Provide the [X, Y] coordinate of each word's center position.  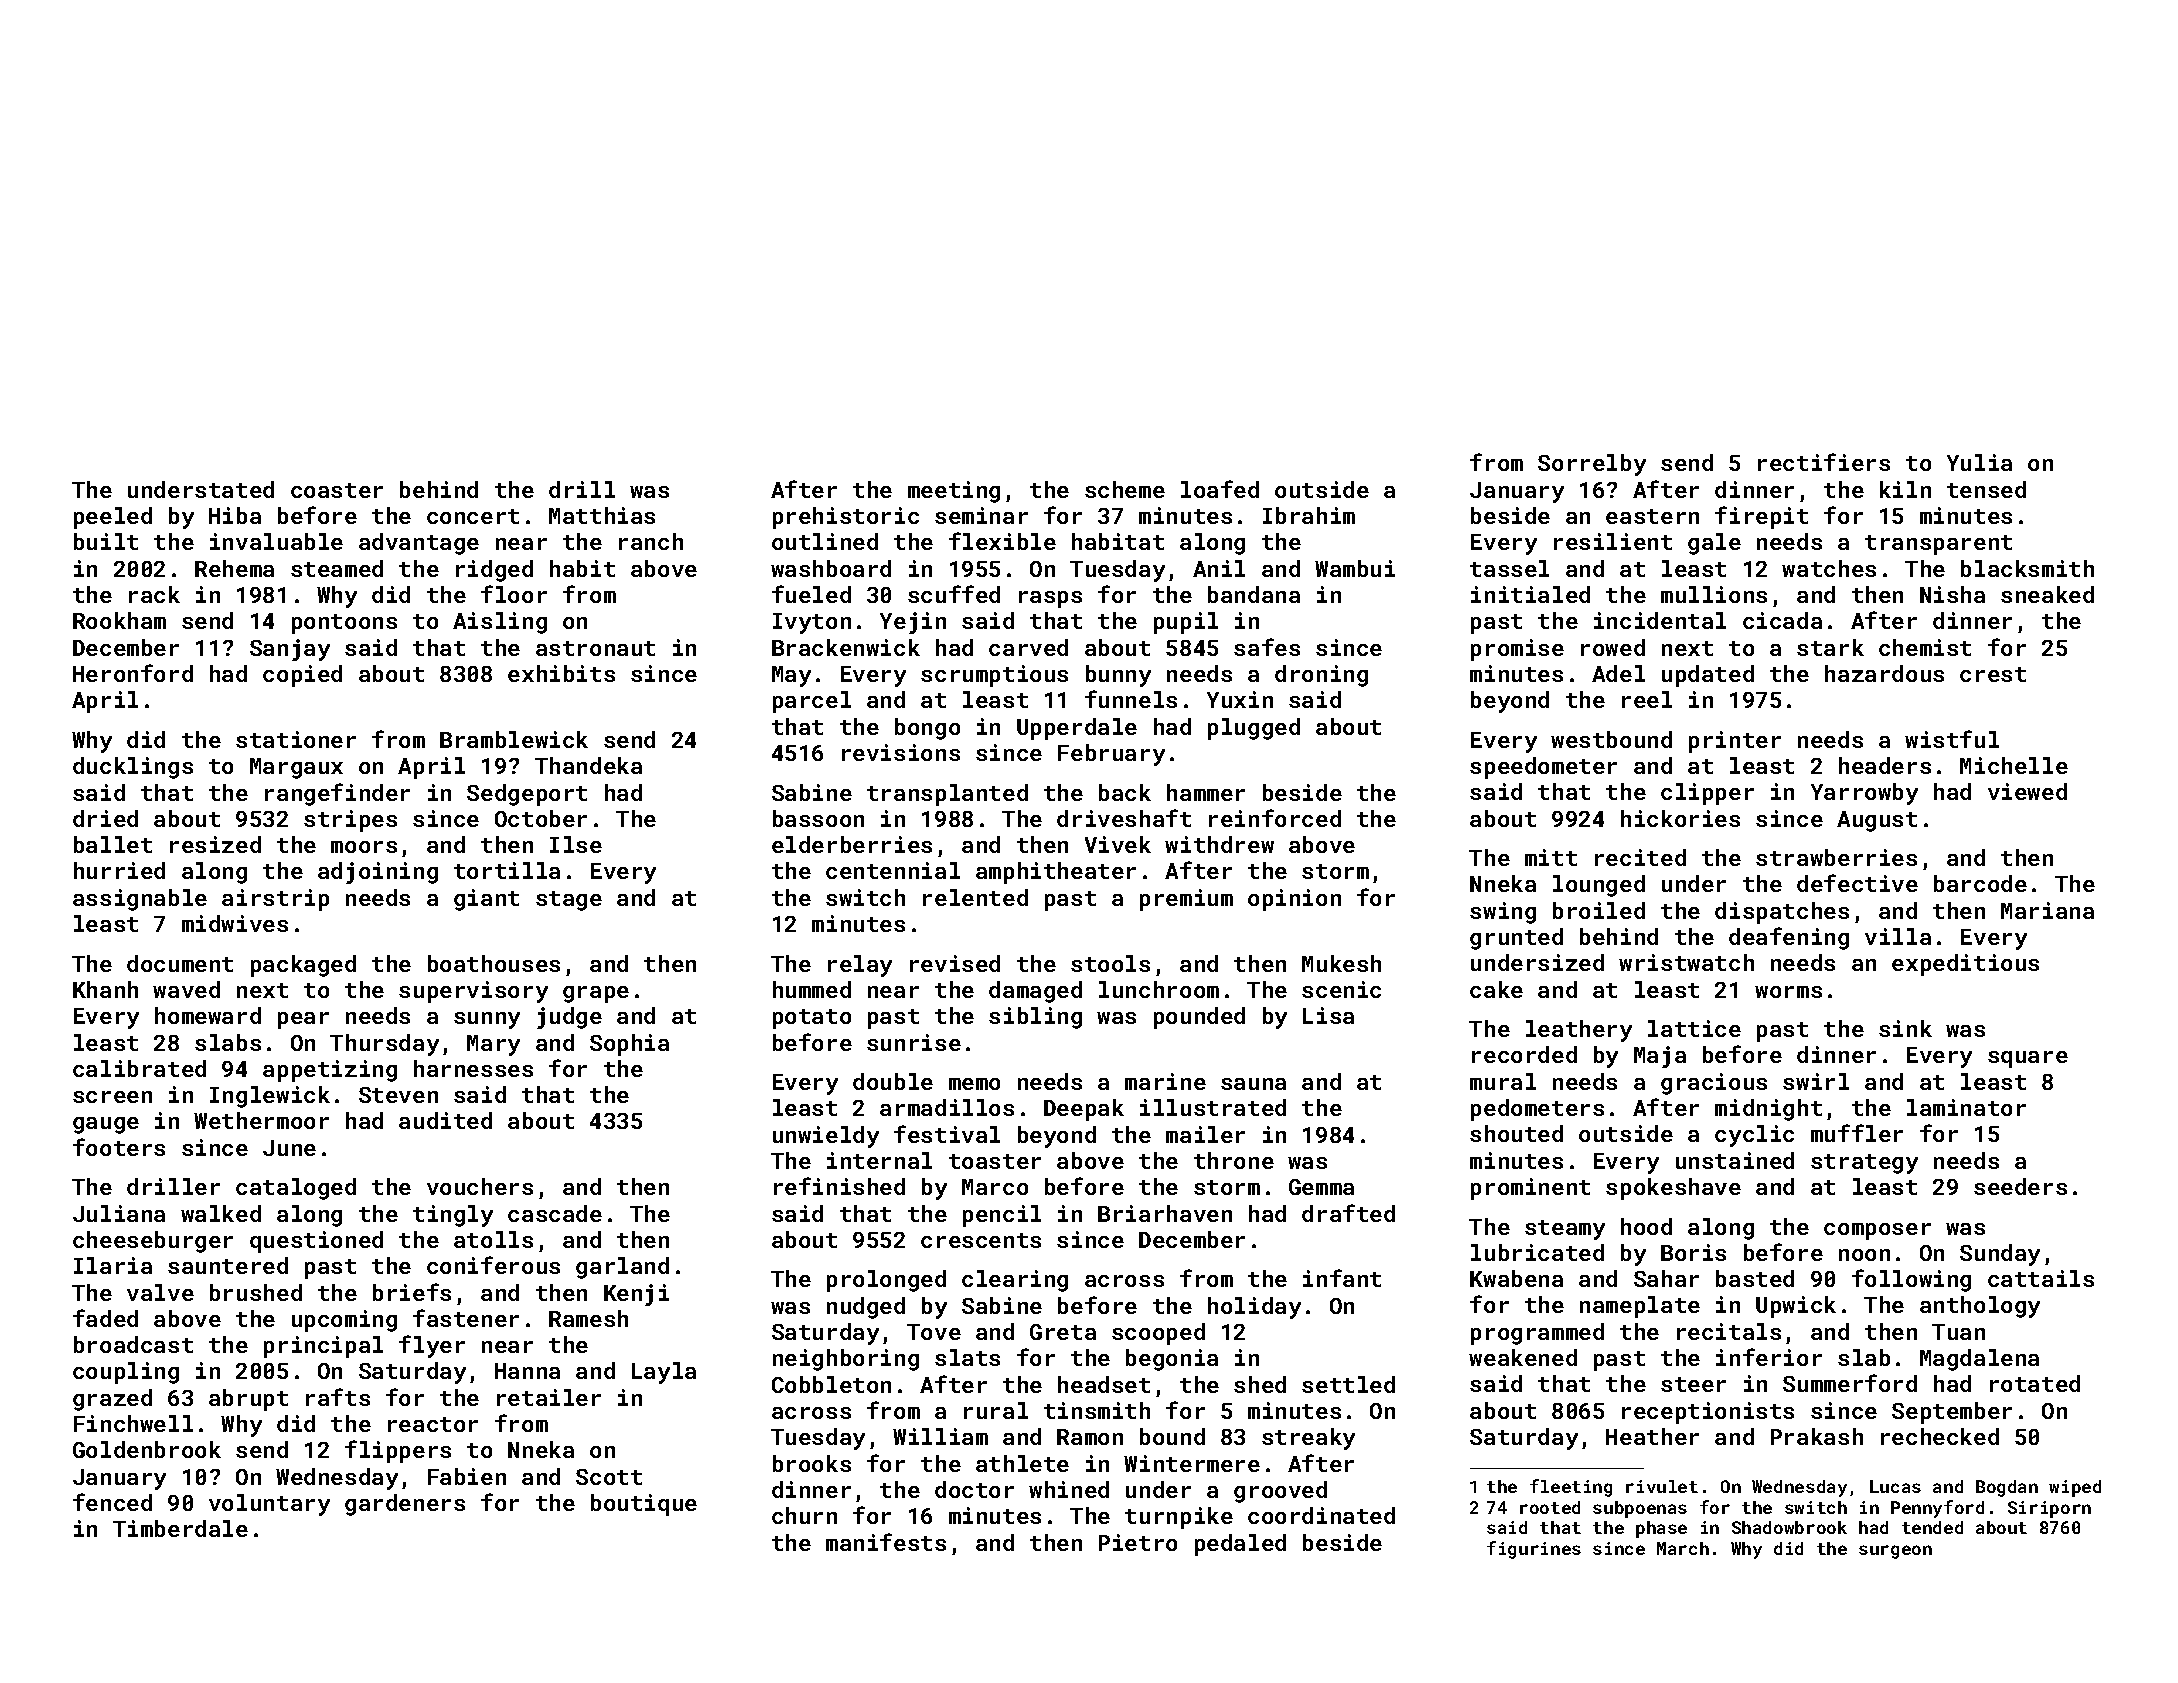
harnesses [473, 1068]
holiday [1254, 1308]
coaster [337, 490]
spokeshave [1673, 1189]
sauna [1253, 1084]
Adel [1618, 673]
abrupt [248, 1400]
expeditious [1965, 965]
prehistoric [846, 518]
